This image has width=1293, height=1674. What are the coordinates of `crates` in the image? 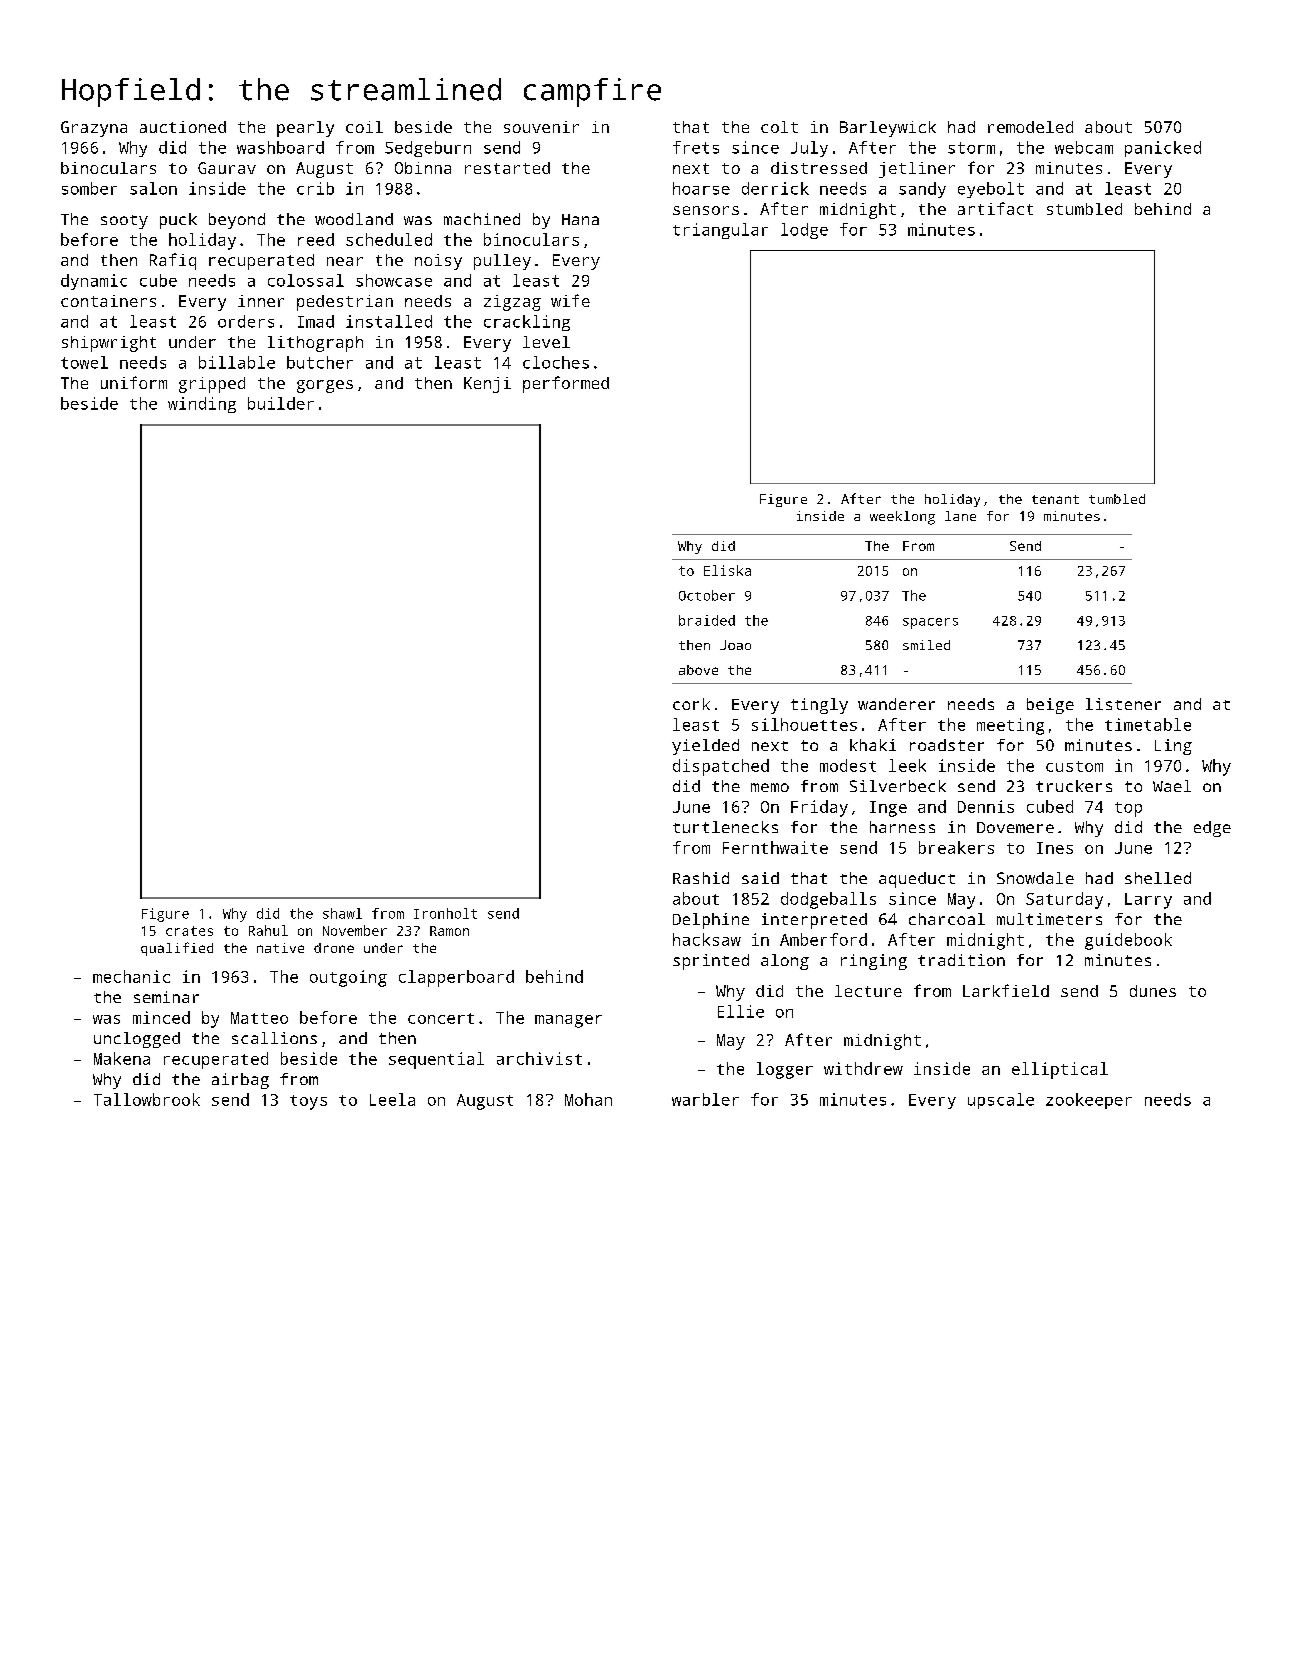 It's located at (189, 931).
